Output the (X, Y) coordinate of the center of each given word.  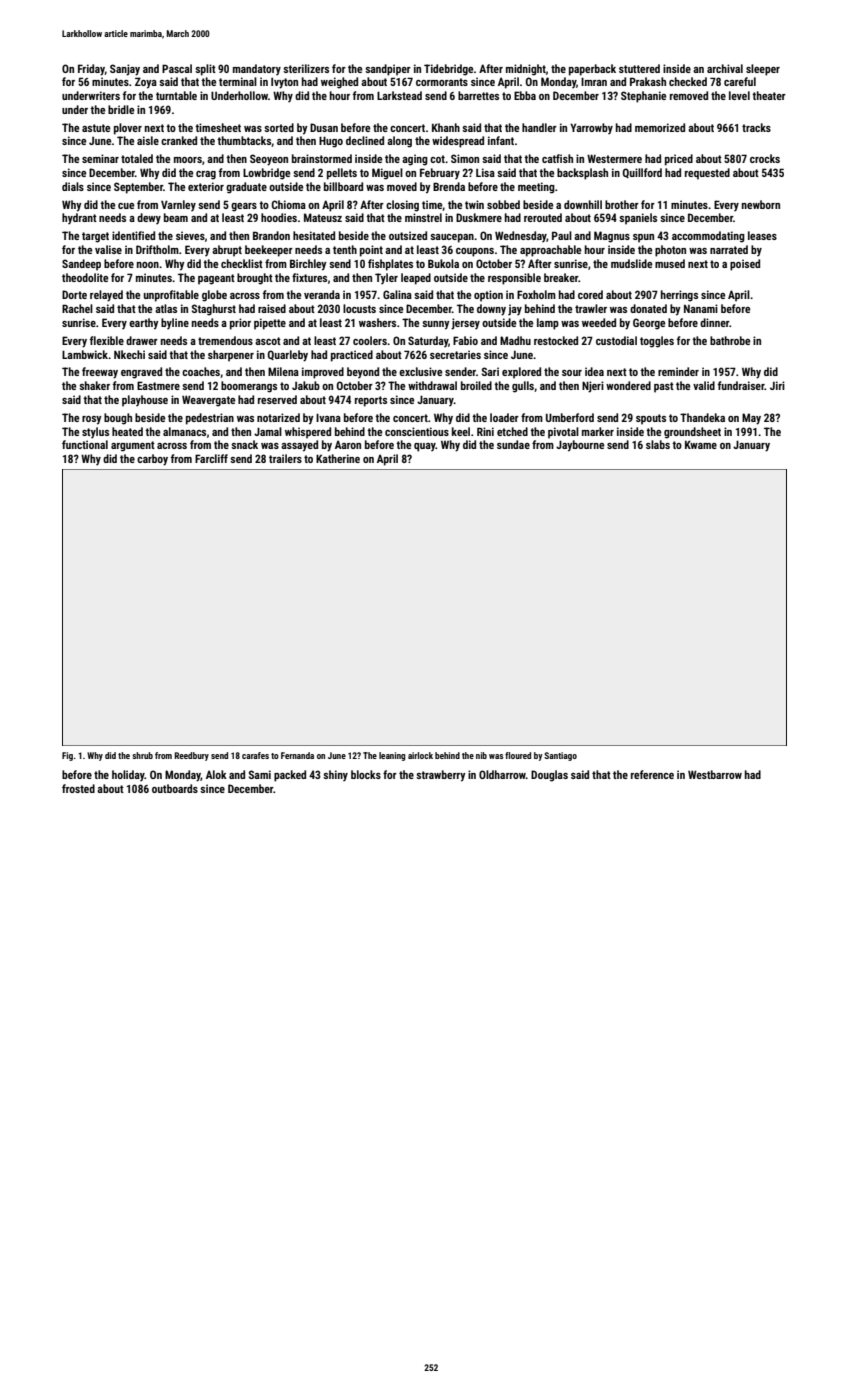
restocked (556, 340)
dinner (714, 322)
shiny (335, 775)
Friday (91, 70)
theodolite (85, 277)
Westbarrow (715, 774)
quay (425, 447)
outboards (175, 788)
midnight (526, 70)
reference (652, 774)
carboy (152, 460)
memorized (660, 127)
